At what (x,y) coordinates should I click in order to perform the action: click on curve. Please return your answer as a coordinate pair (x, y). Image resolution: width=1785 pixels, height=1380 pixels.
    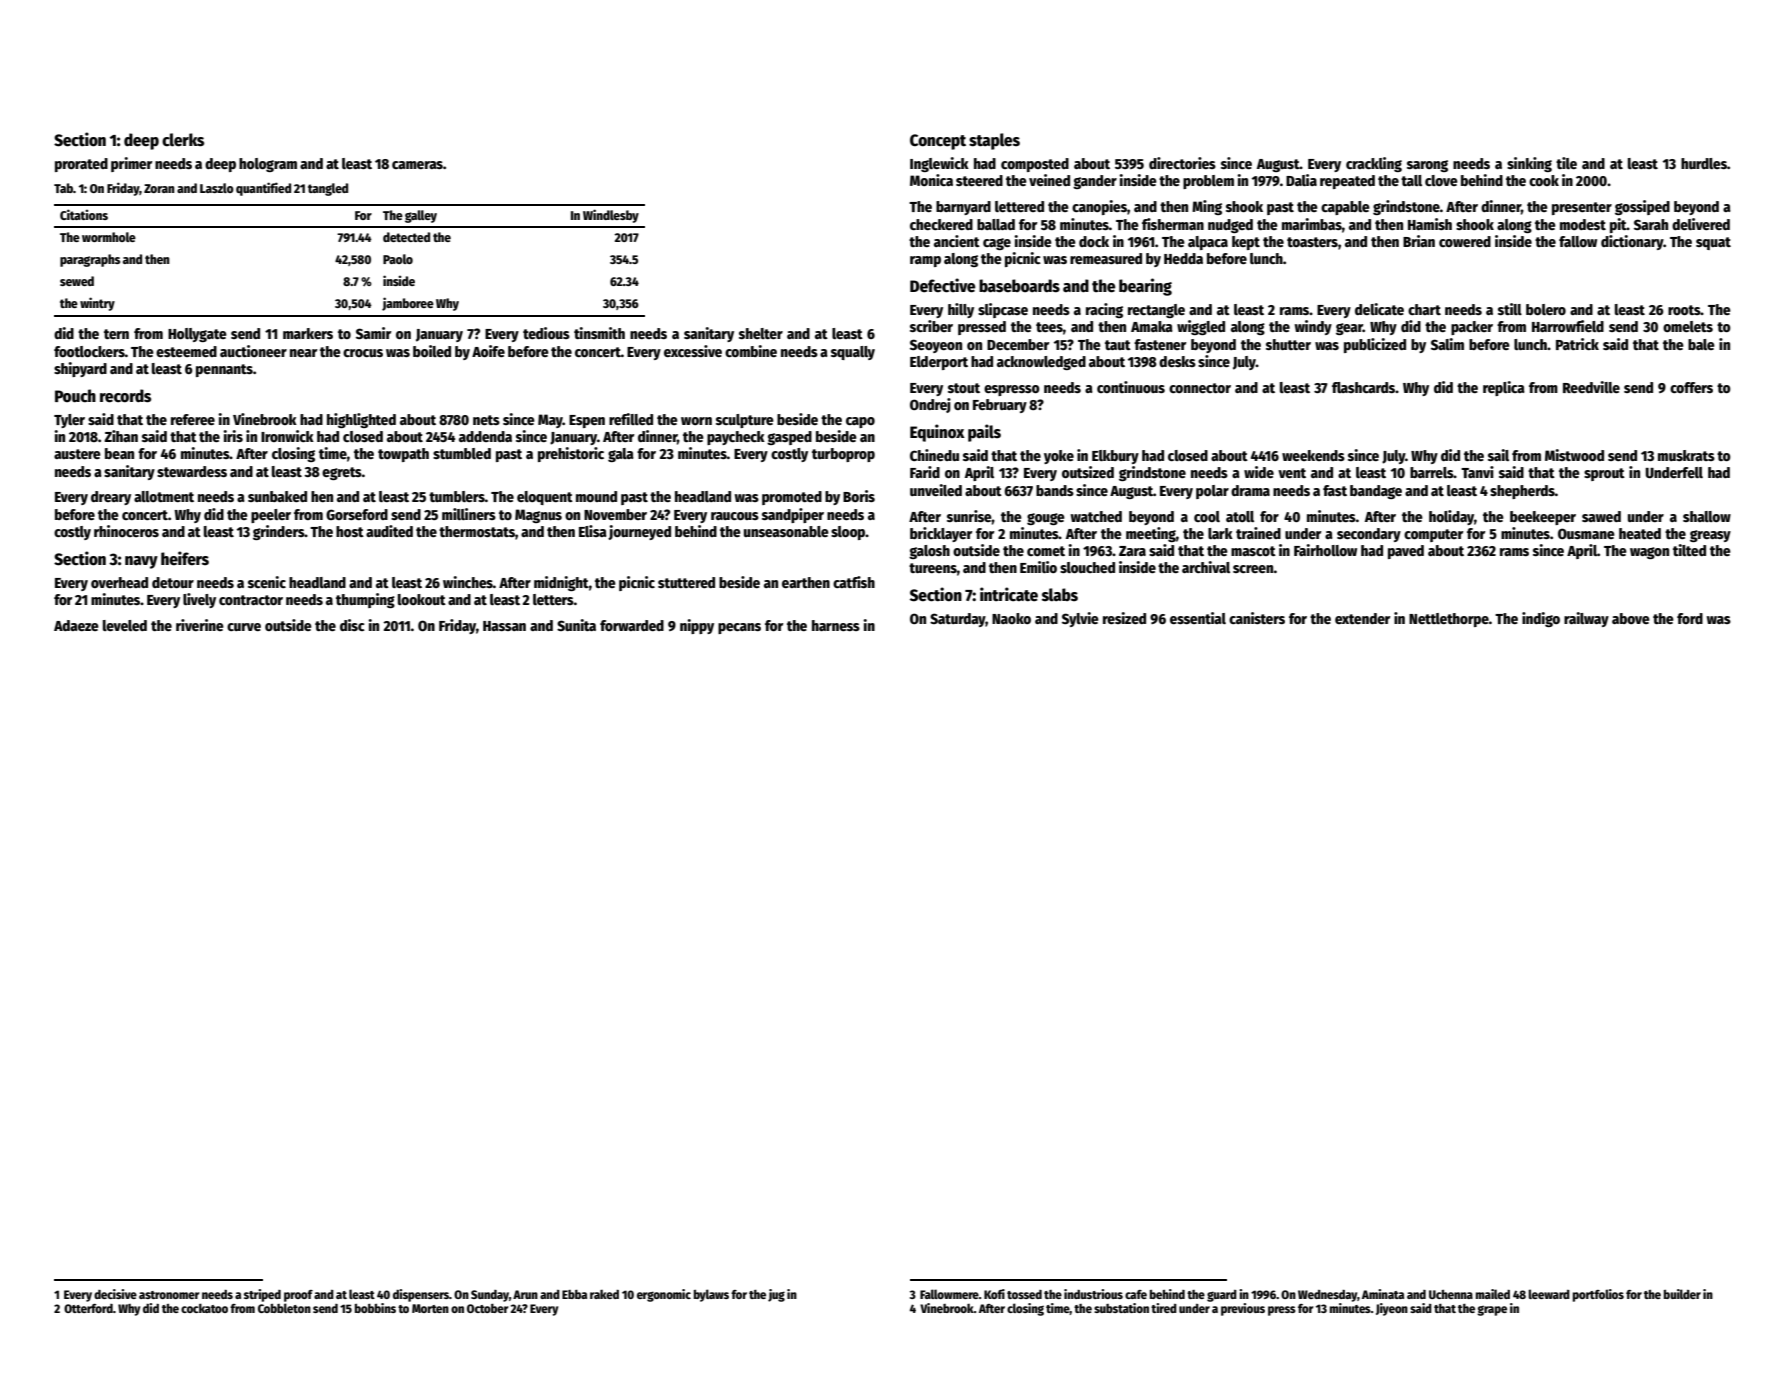
    Looking at the image, I should click on (244, 627).
